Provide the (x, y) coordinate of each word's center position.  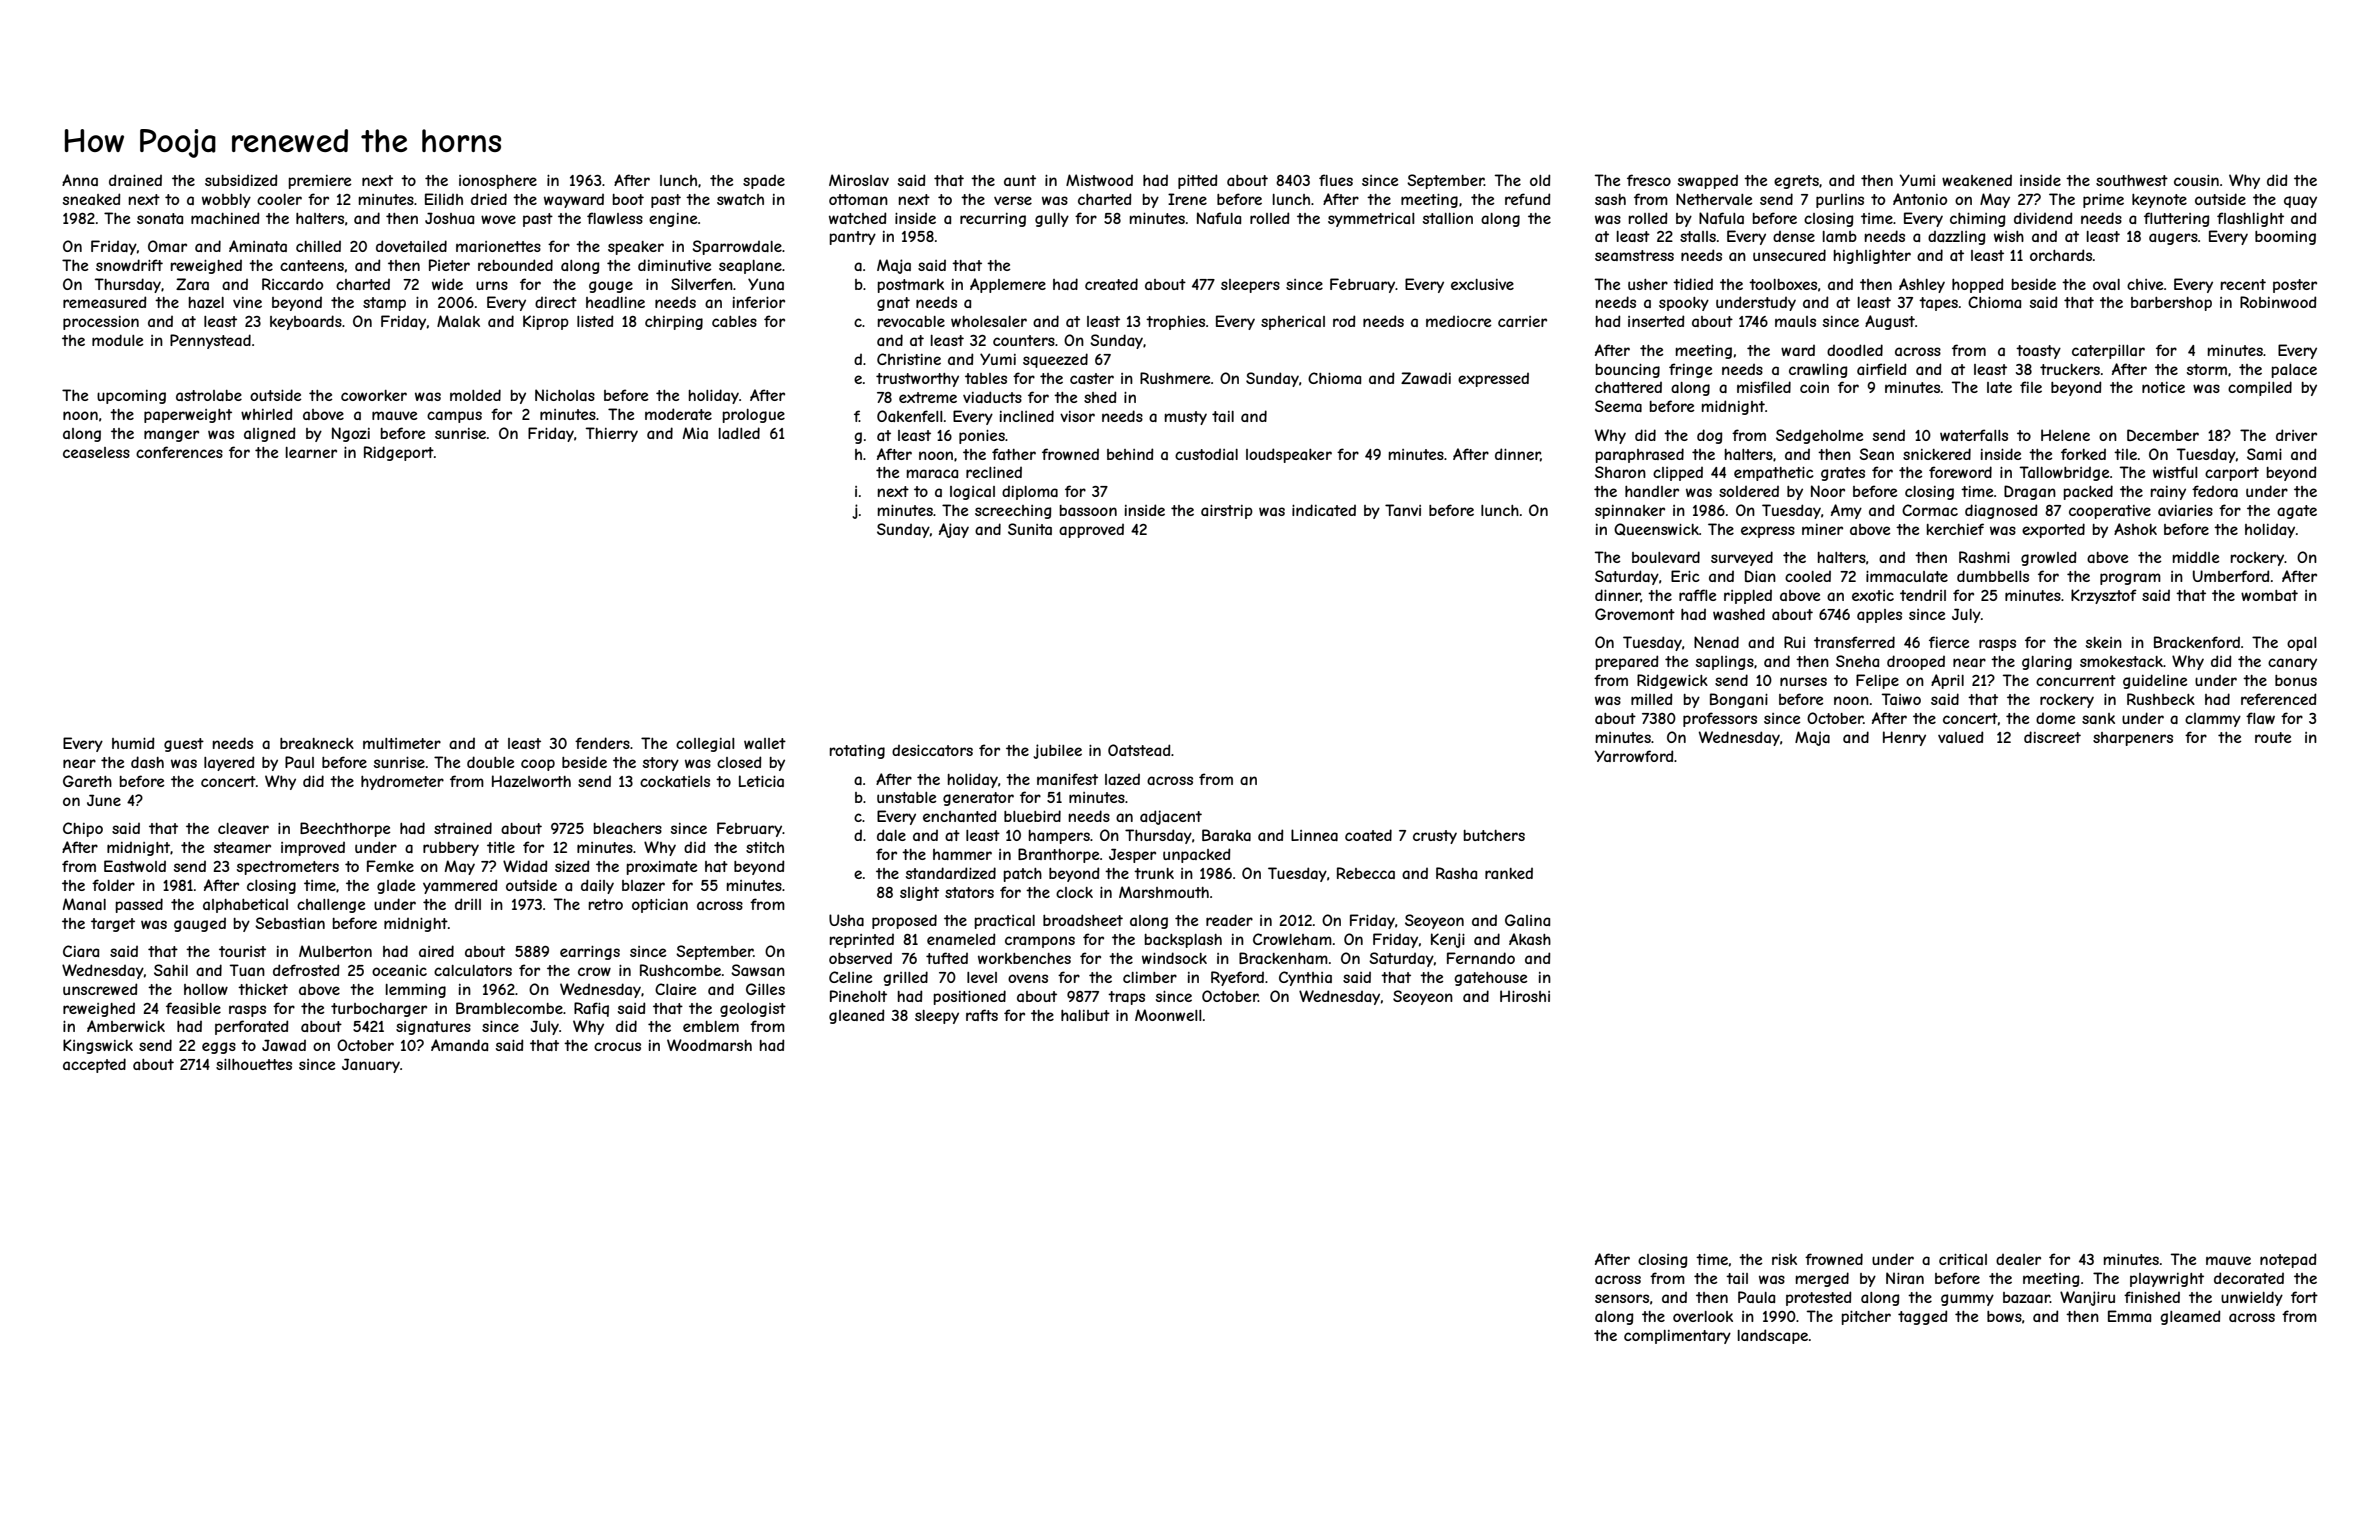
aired (436, 951)
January (371, 1065)
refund (1527, 199)
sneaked (91, 199)
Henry (1904, 738)
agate (2297, 512)
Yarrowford (1633, 756)
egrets (1796, 182)
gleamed (2190, 1317)
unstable (906, 797)
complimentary (1677, 1337)
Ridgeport (399, 453)
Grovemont (1635, 614)
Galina (1527, 920)
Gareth (87, 781)
